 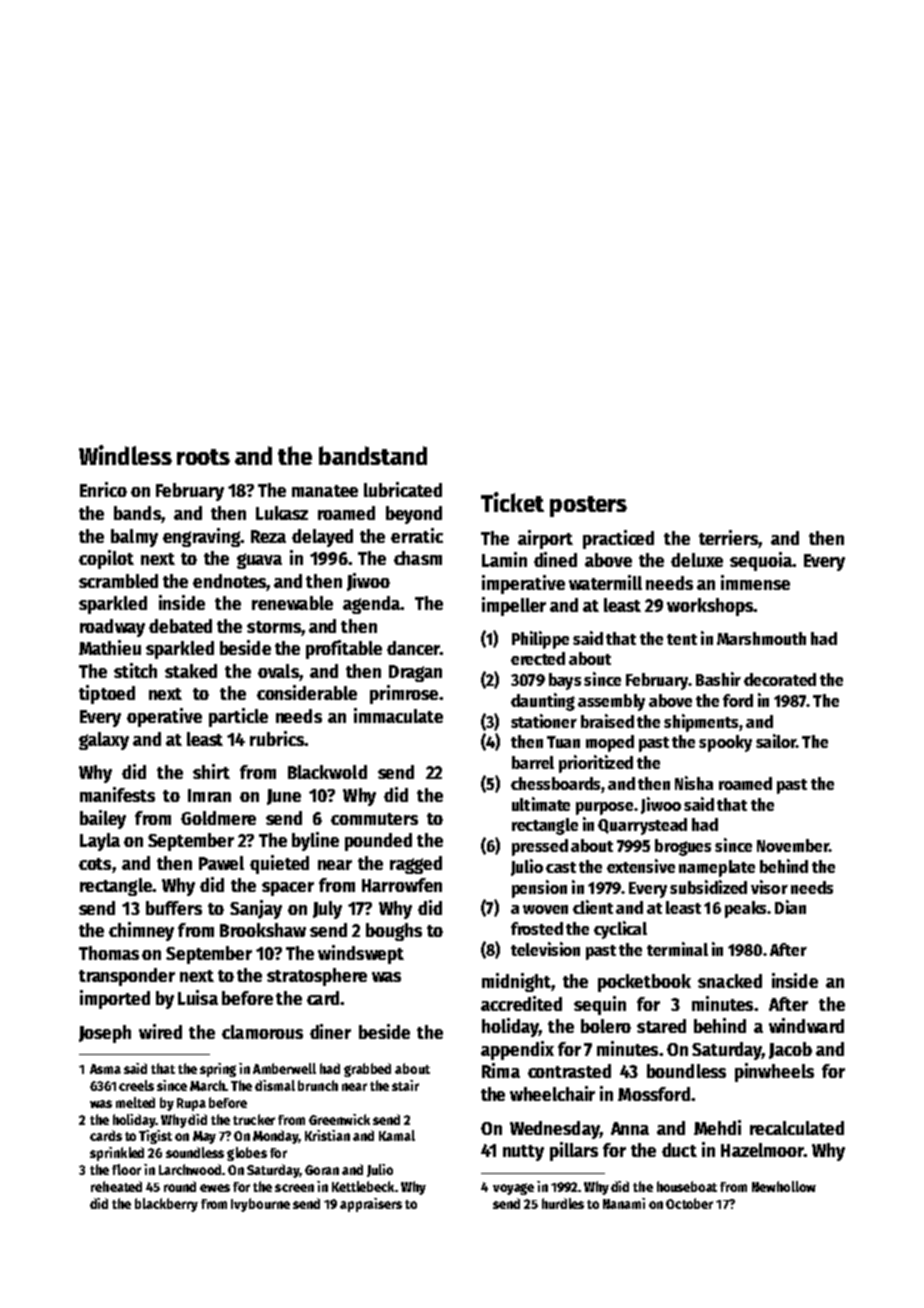 What do you see at coordinates (776, 741) in the screenshot?
I see `sailor` at bounding box center [776, 741].
